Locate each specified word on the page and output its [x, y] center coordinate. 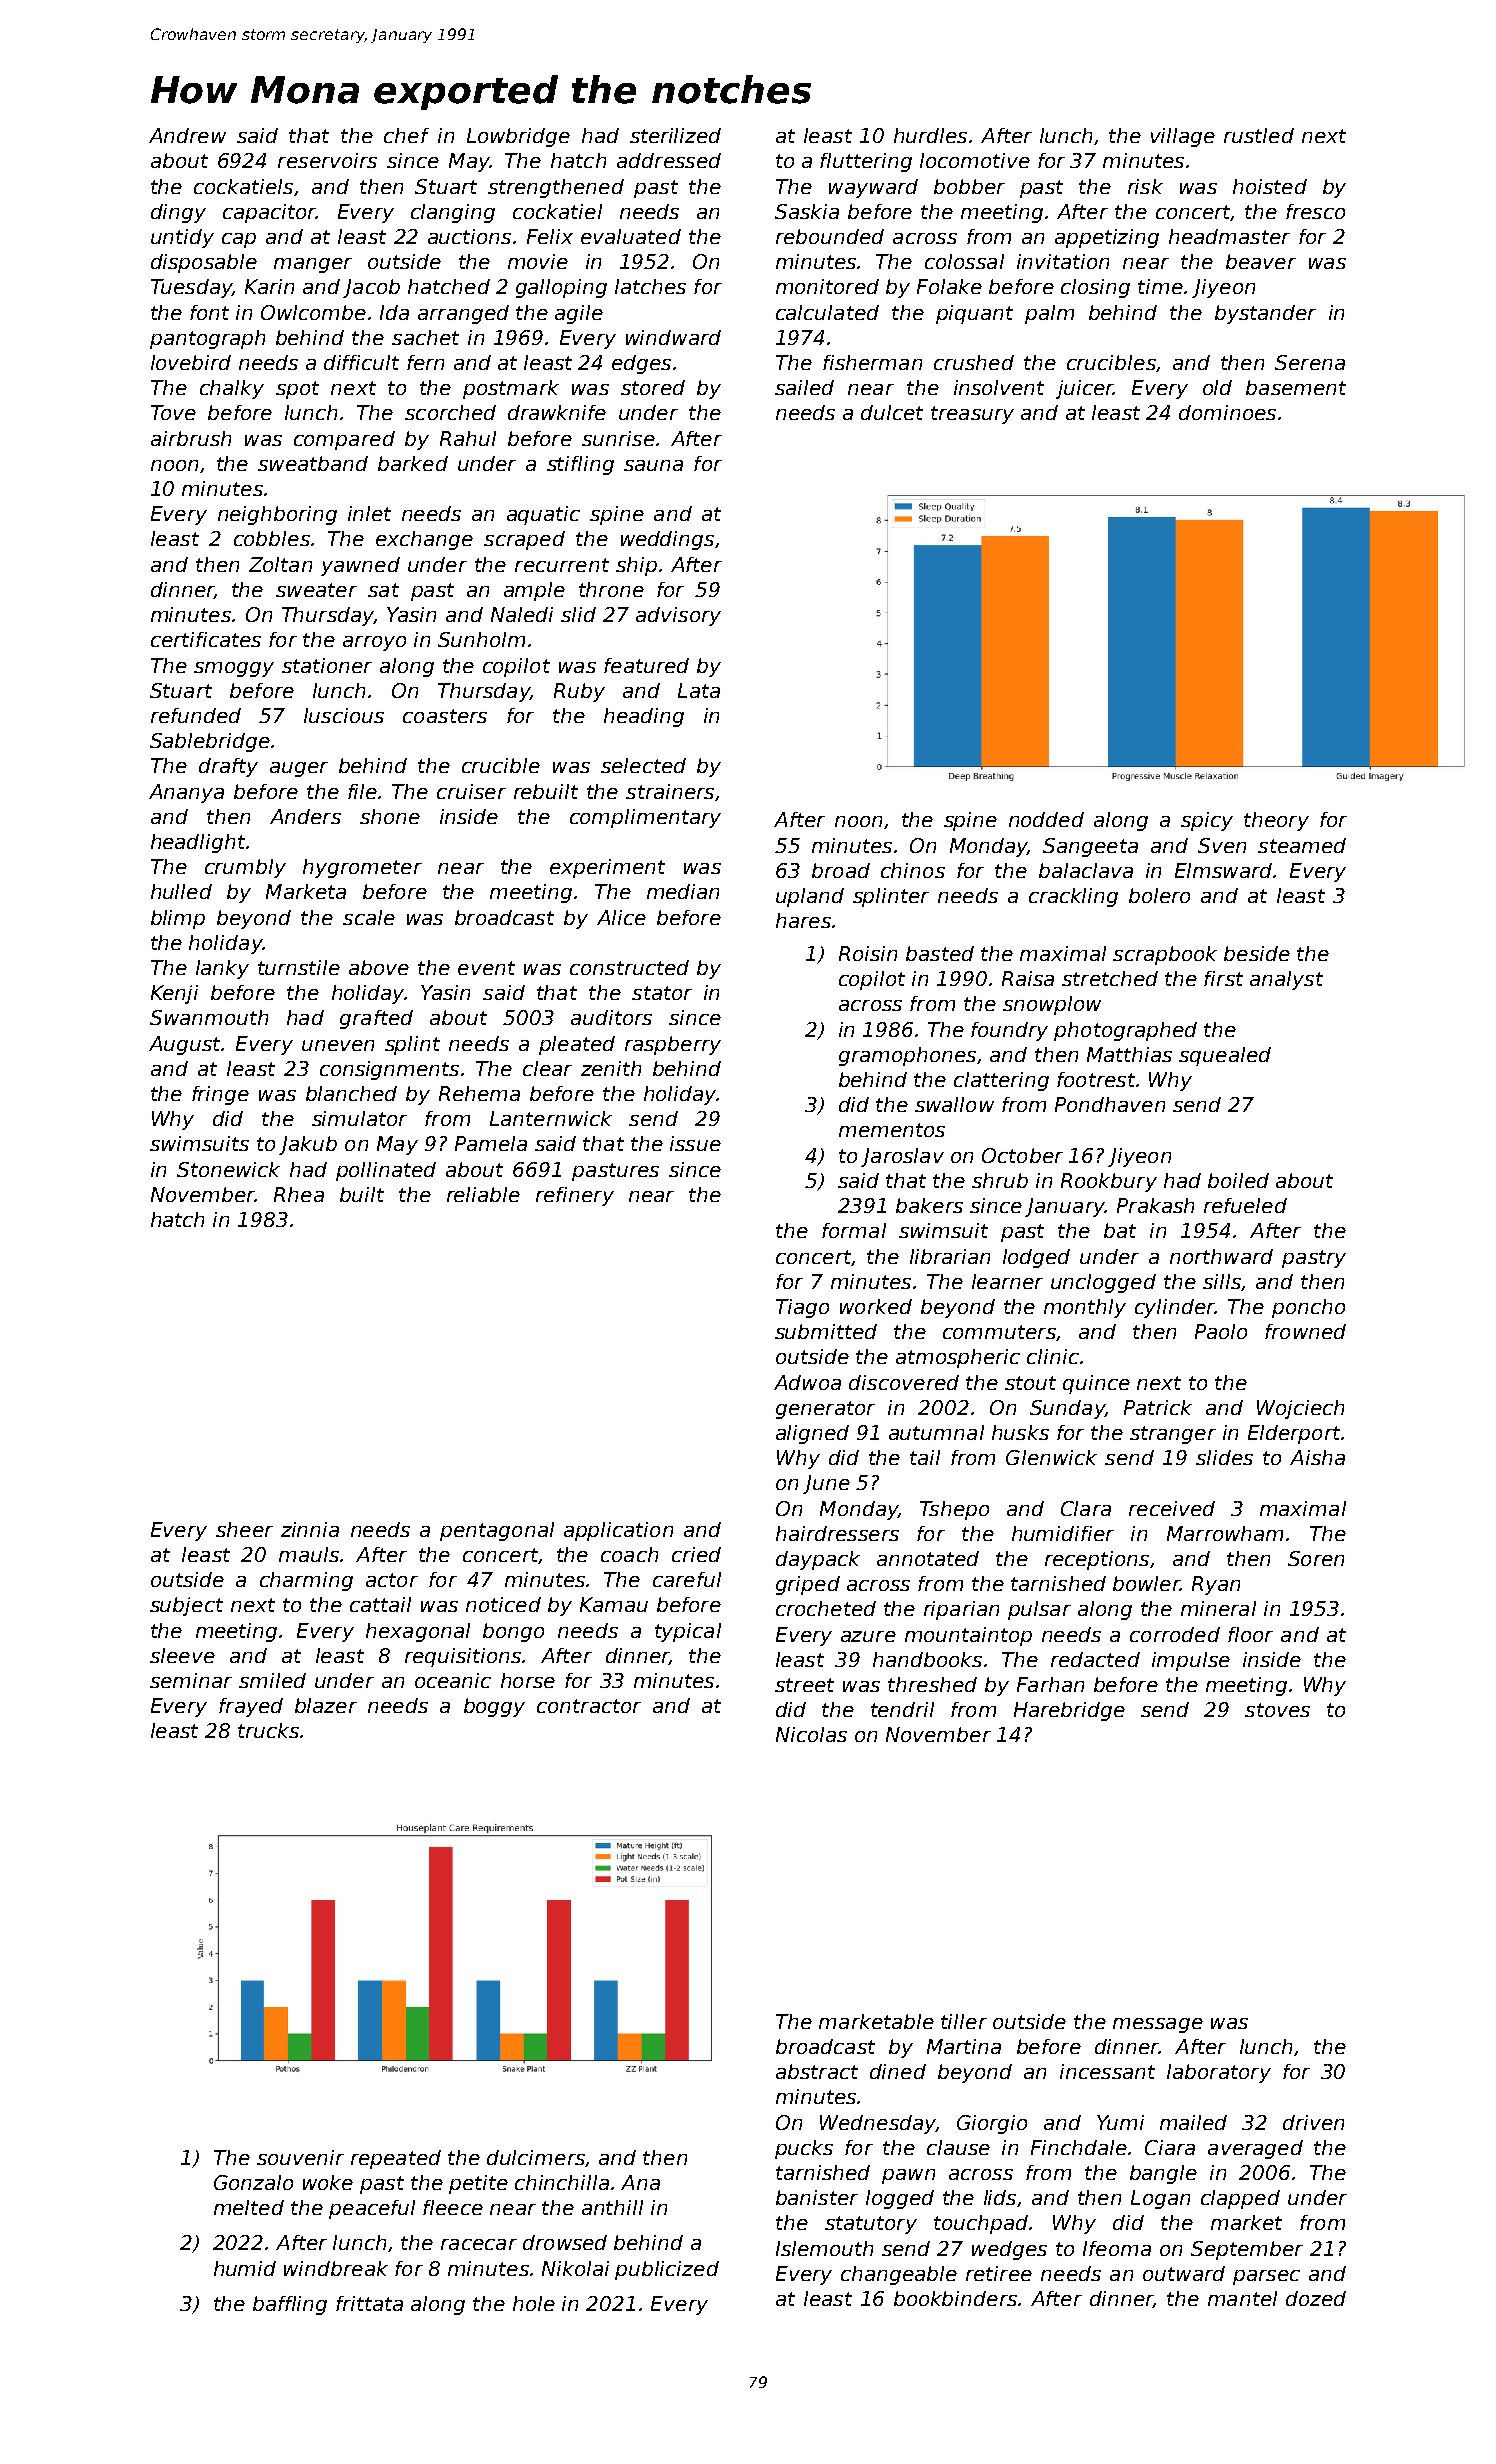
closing [1095, 288]
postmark [511, 389]
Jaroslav [902, 1157]
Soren [1316, 1558]
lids [1000, 2197]
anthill [612, 2207]
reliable [483, 1194]
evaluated [631, 236]
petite [478, 2184]
